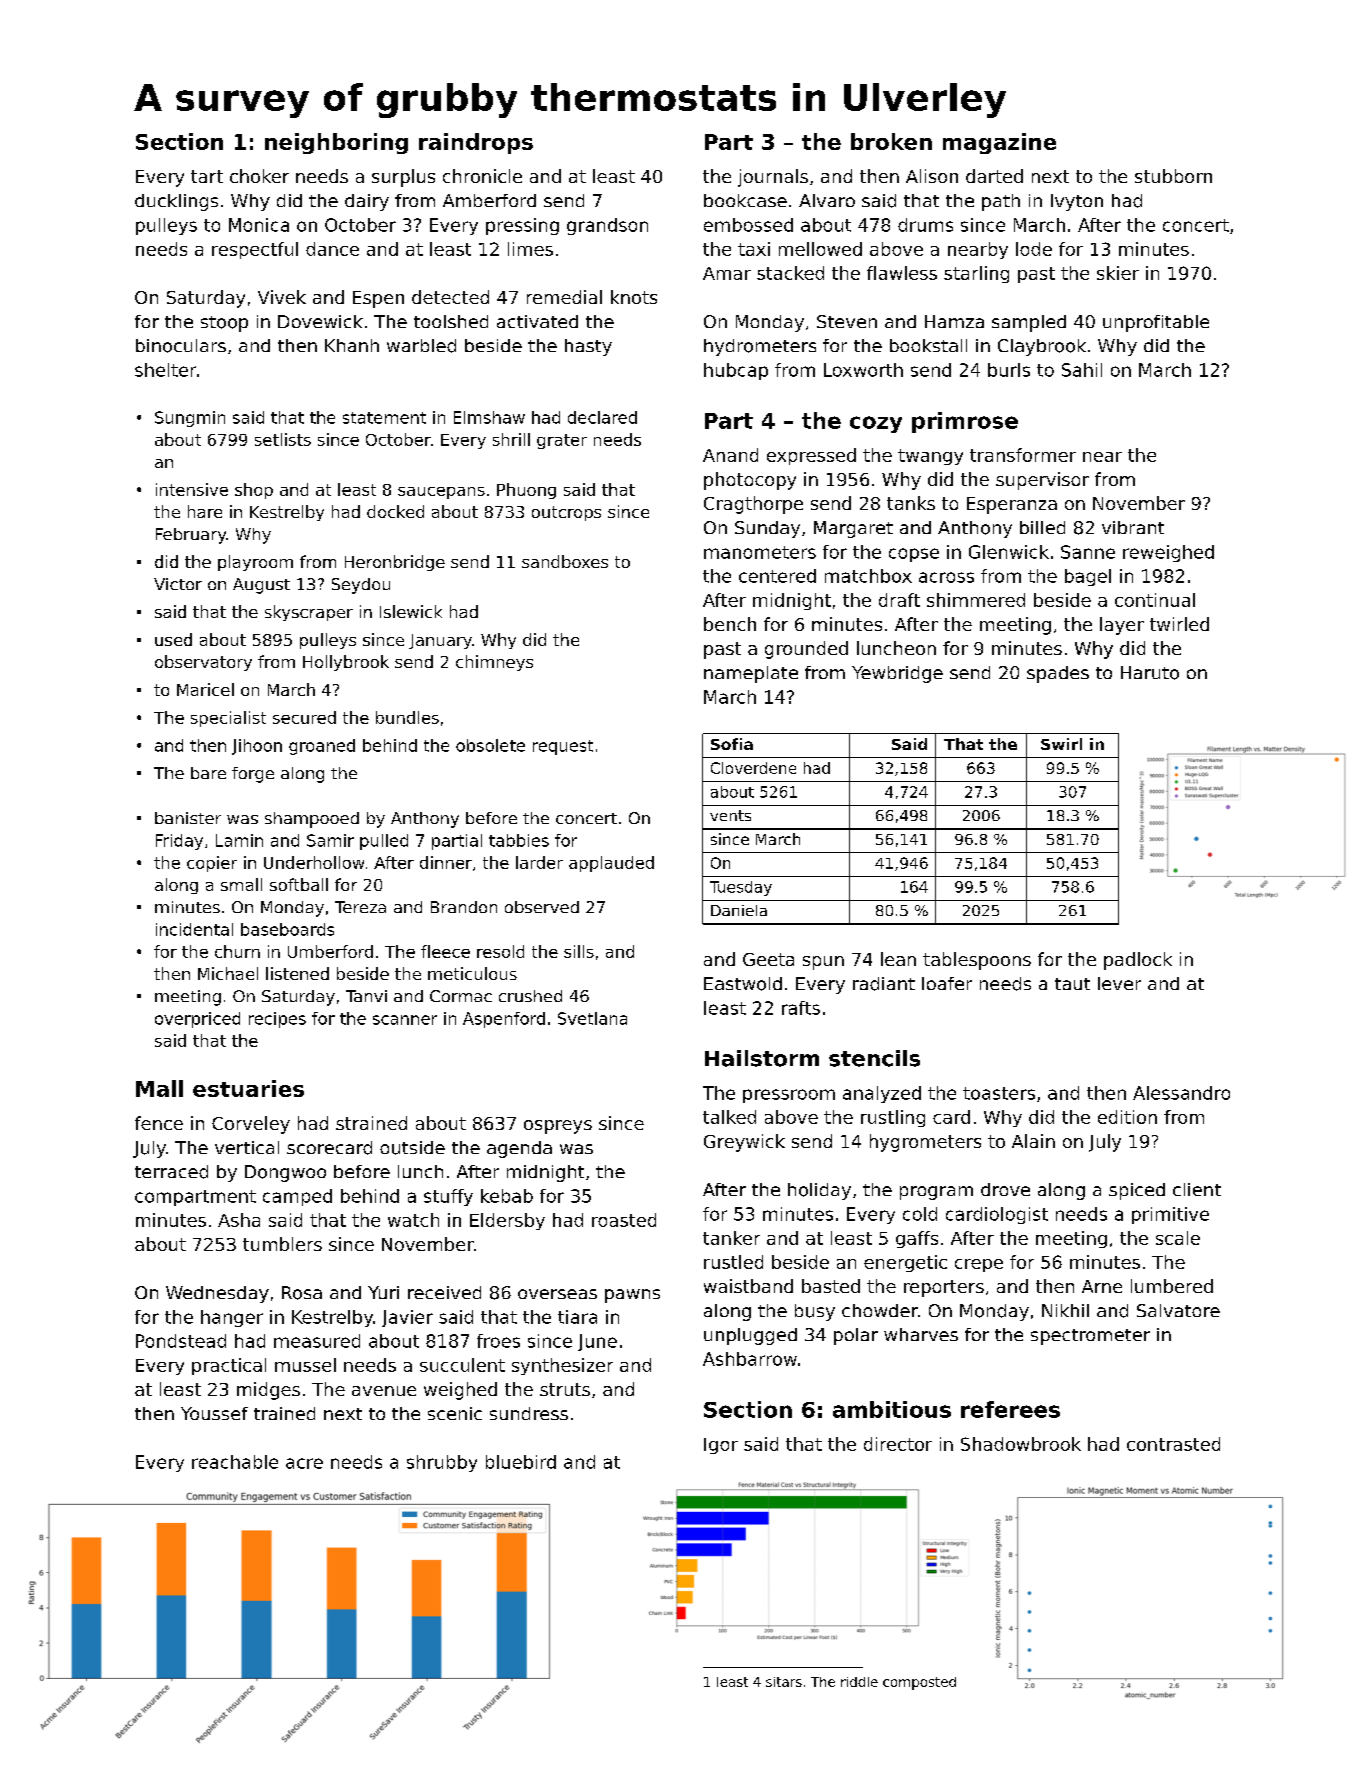 The width and height of the image is (1370, 1773). What do you see at coordinates (730, 624) in the image?
I see `bench` at bounding box center [730, 624].
